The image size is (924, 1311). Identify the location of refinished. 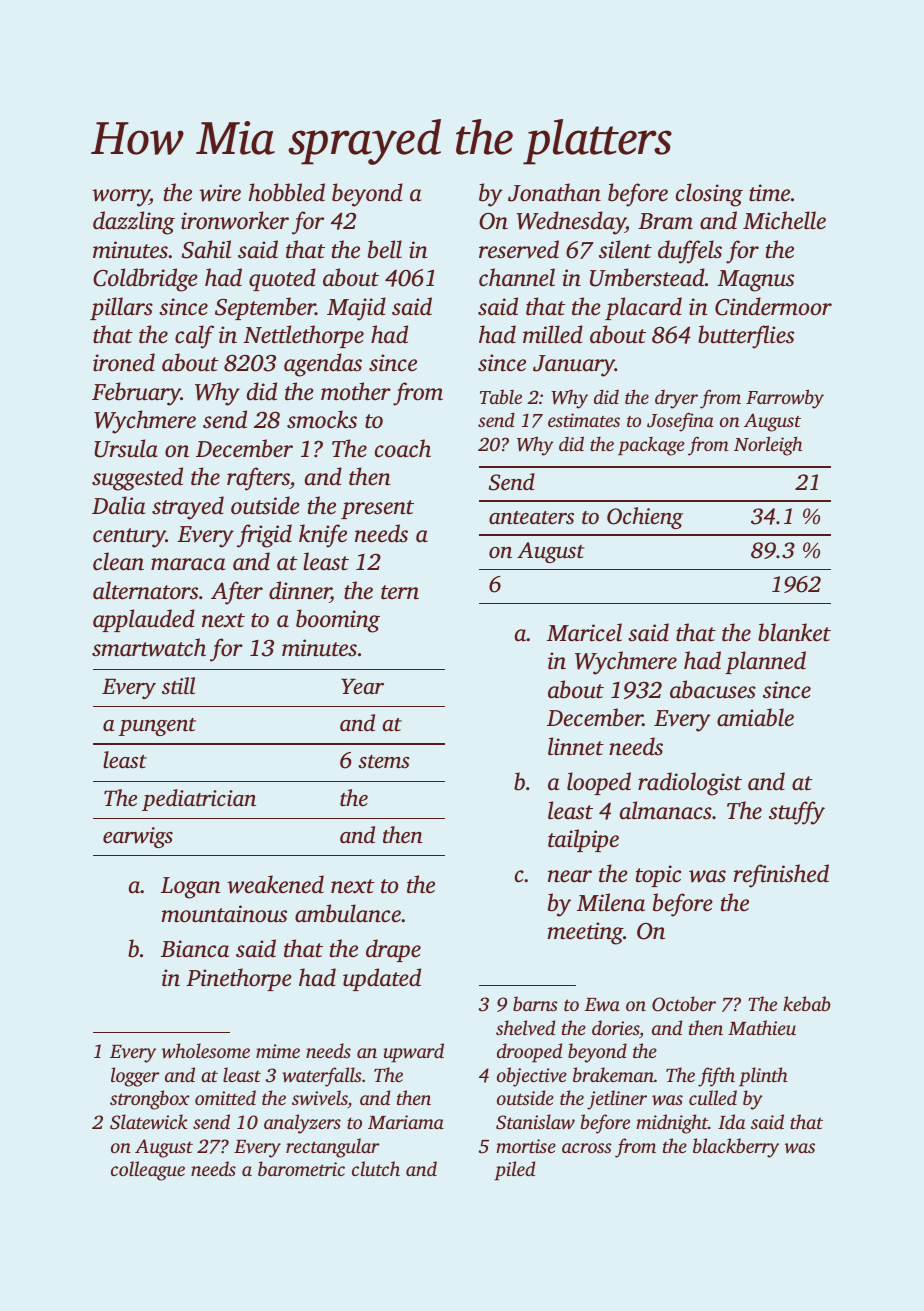
(781, 876).
